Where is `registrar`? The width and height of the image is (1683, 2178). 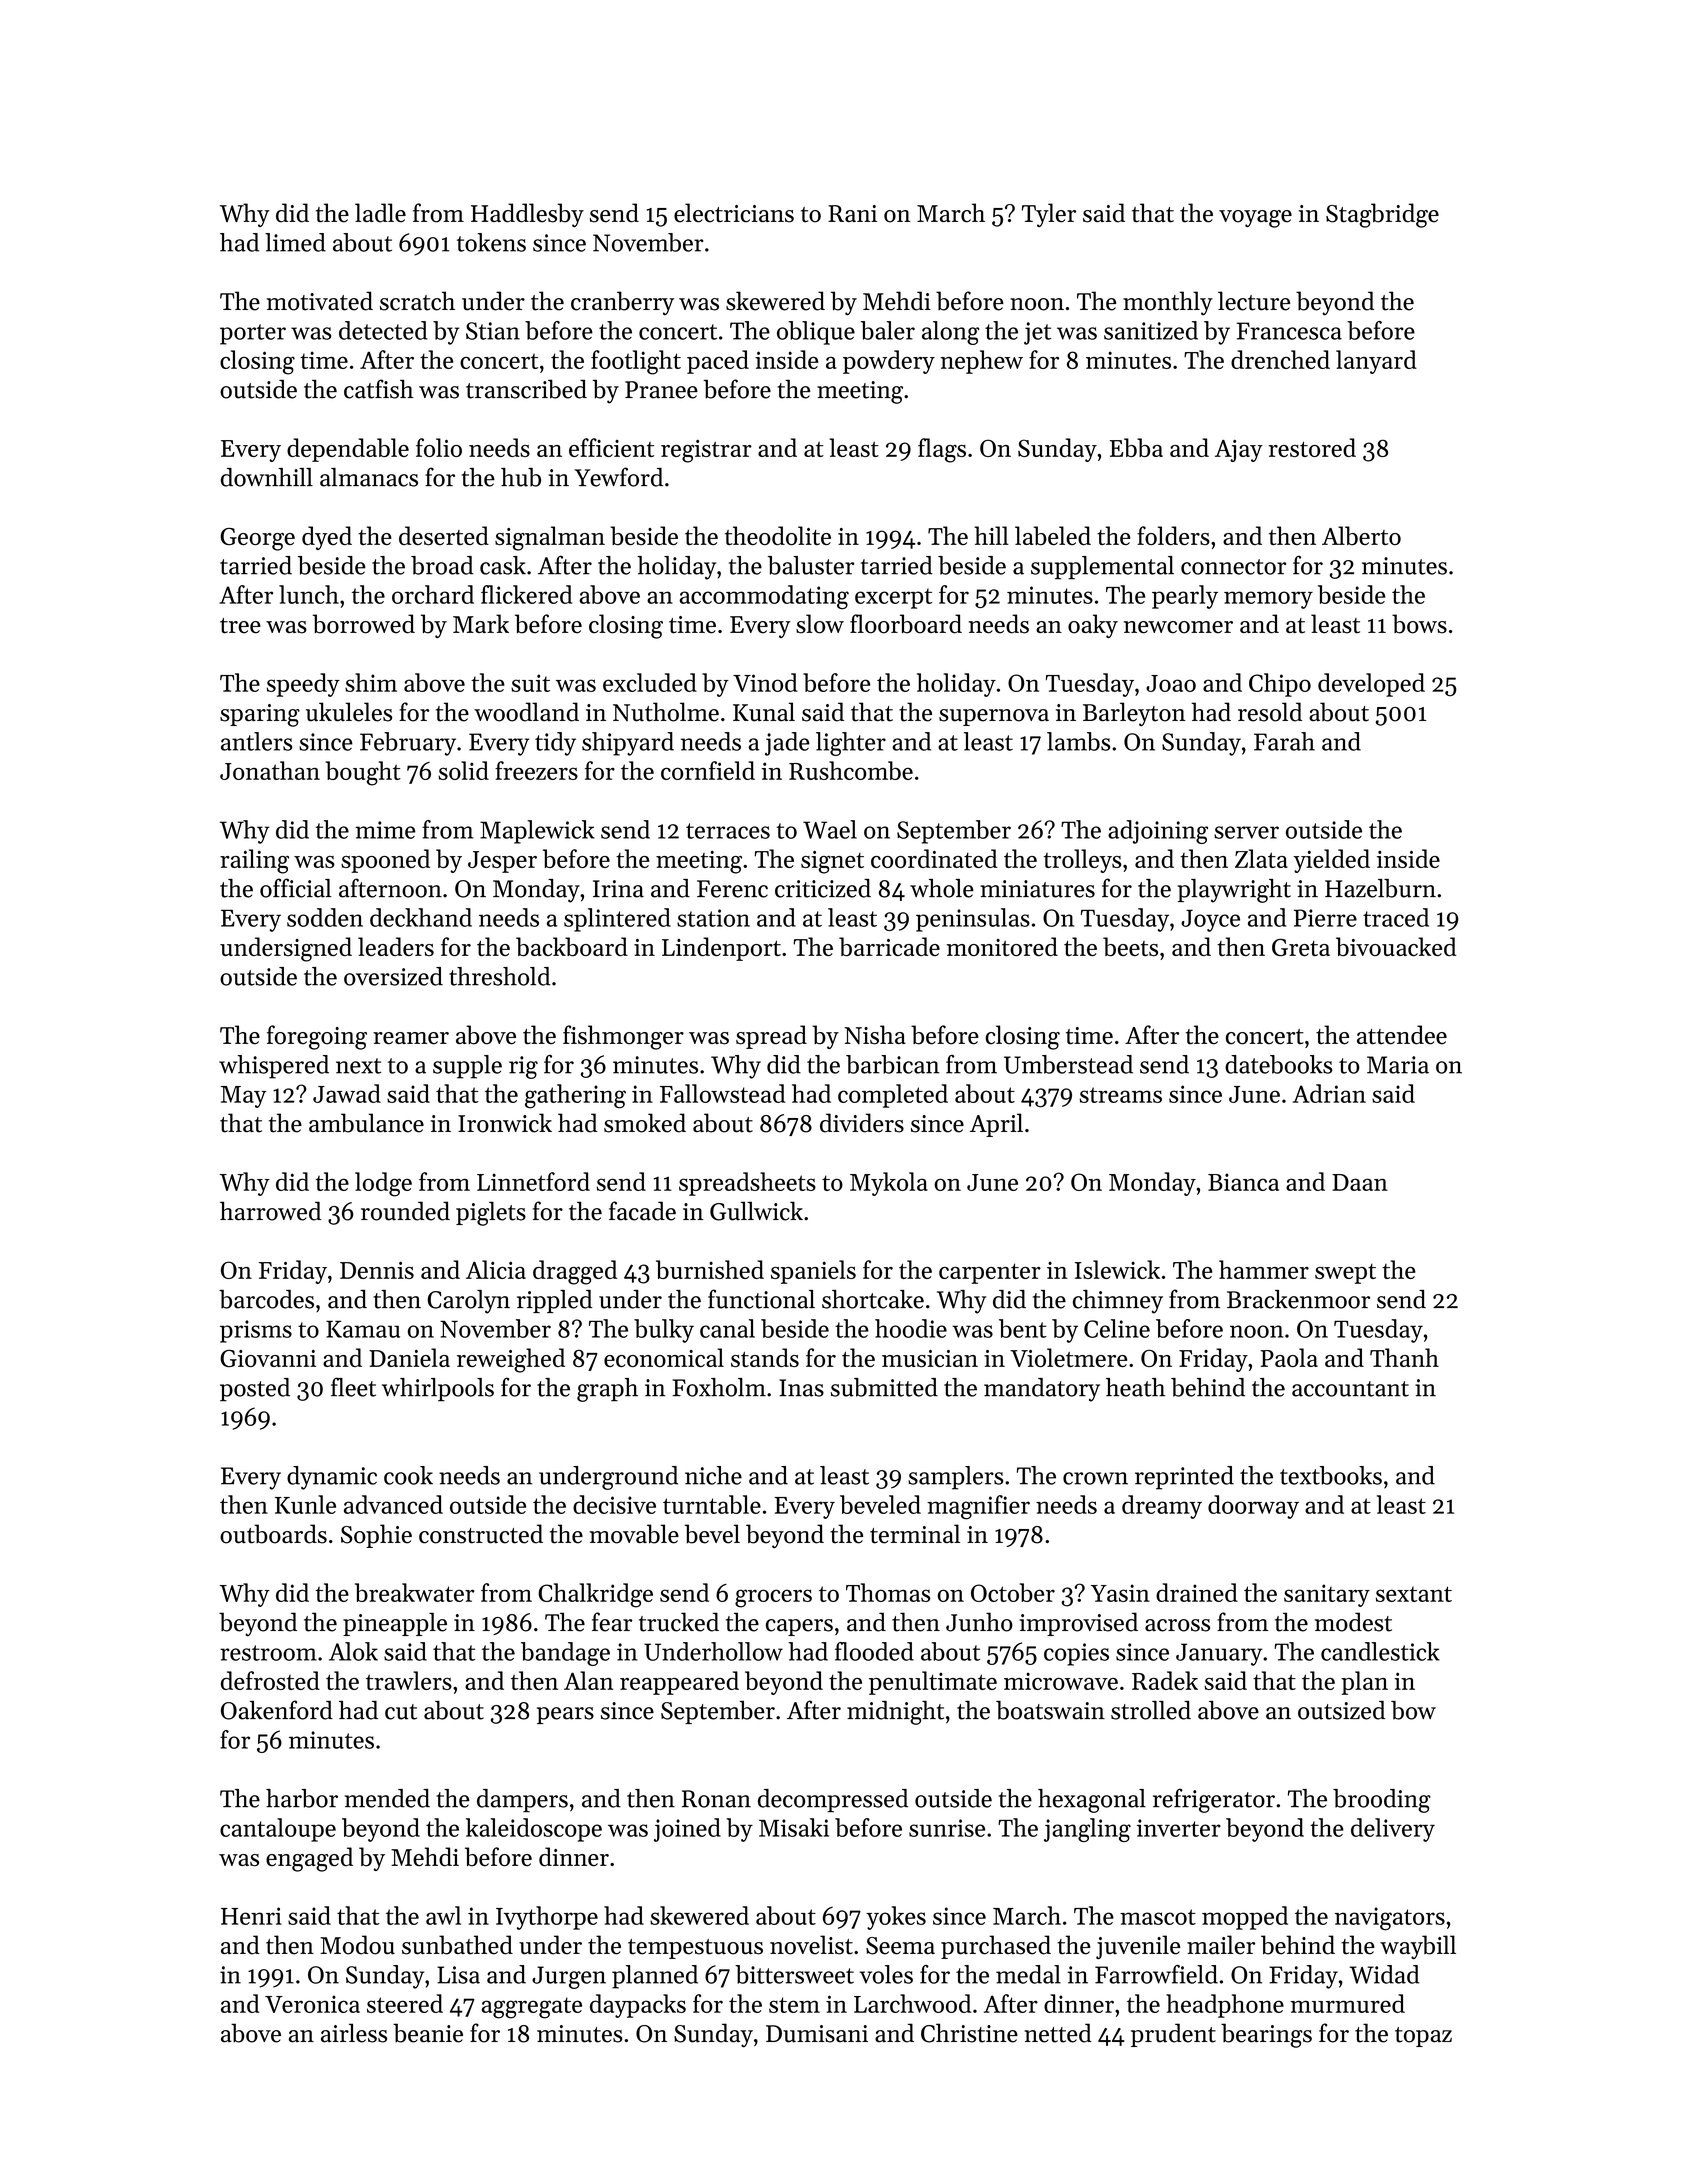 registrar is located at coordinates (706, 451).
